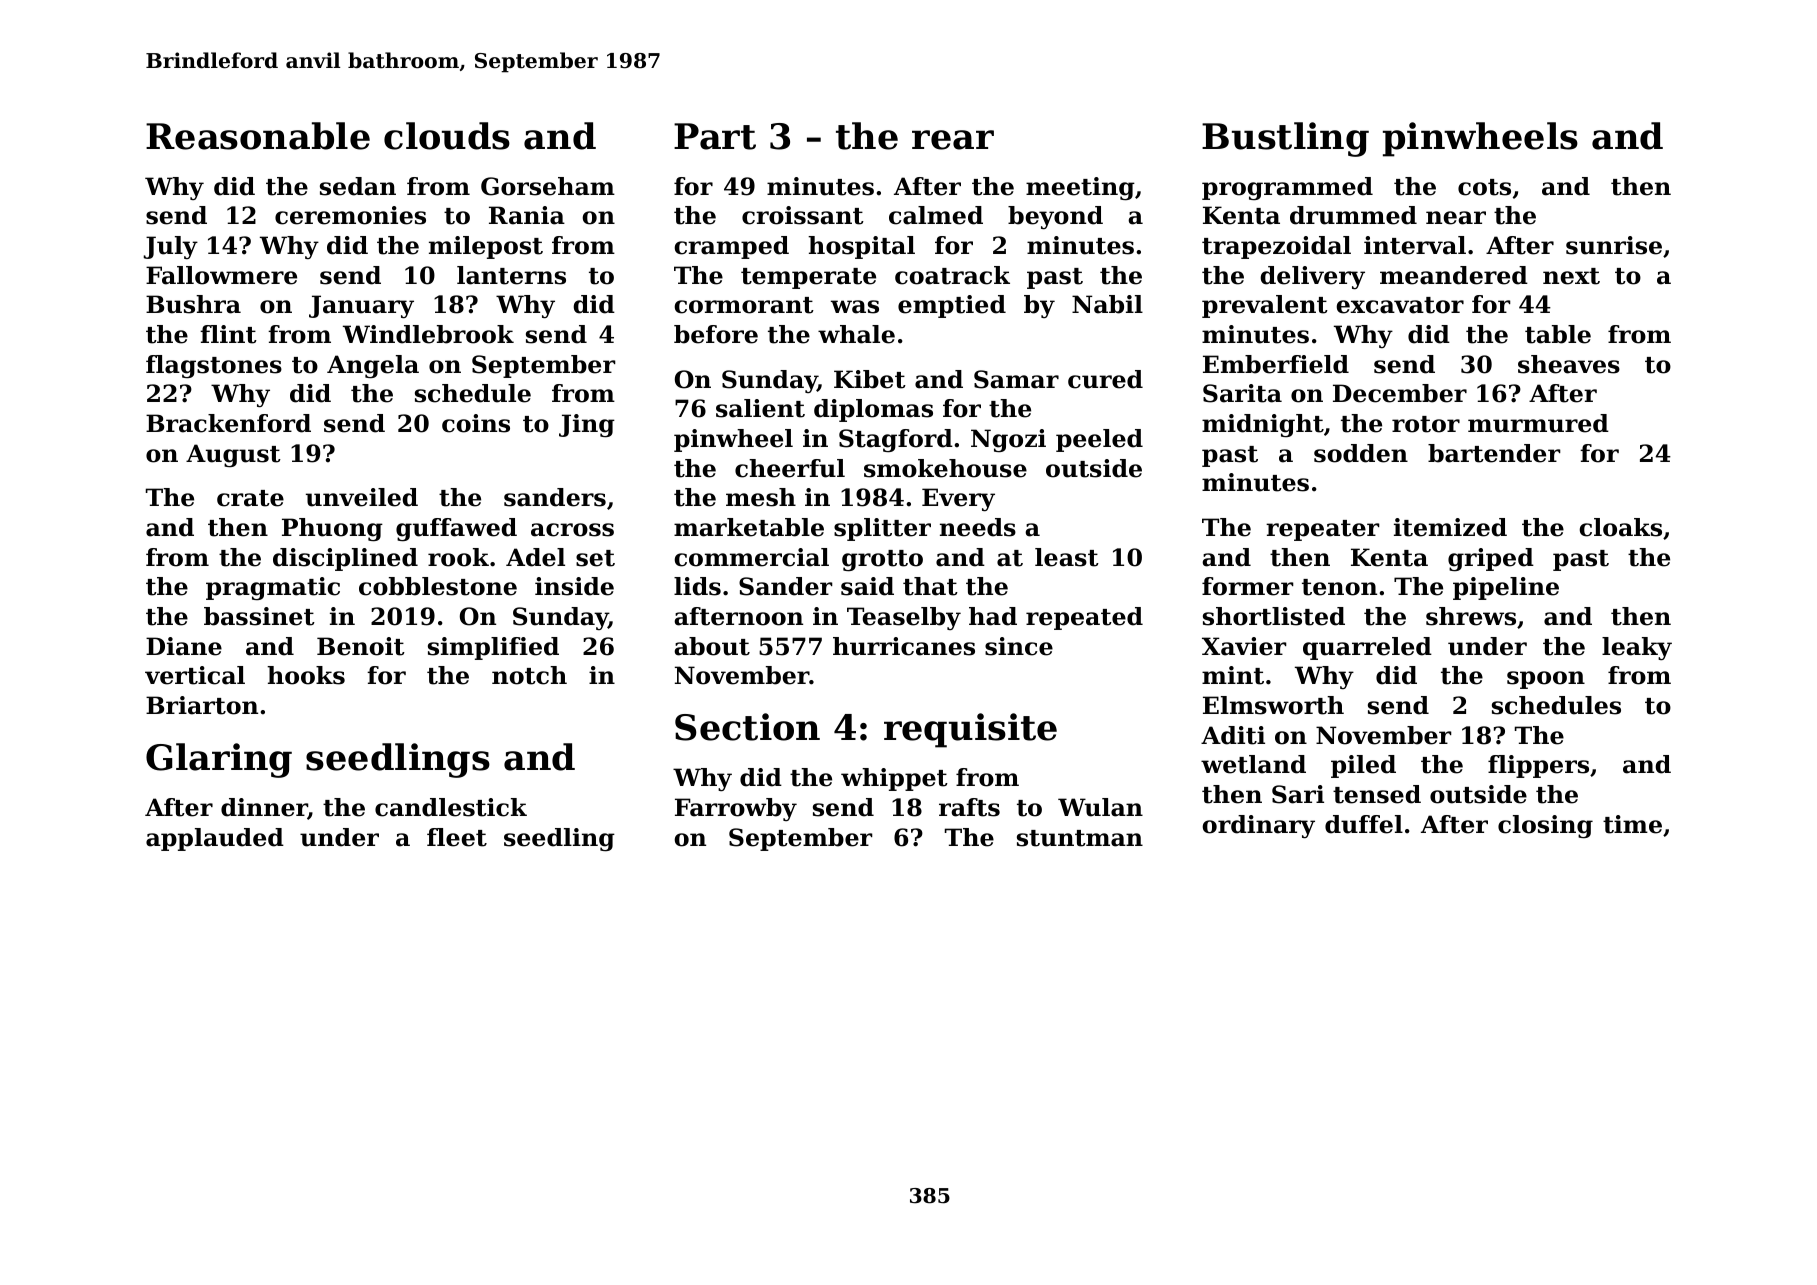 The image size is (1817, 1285). What do you see at coordinates (1456, 218) in the image?
I see `near` at bounding box center [1456, 218].
